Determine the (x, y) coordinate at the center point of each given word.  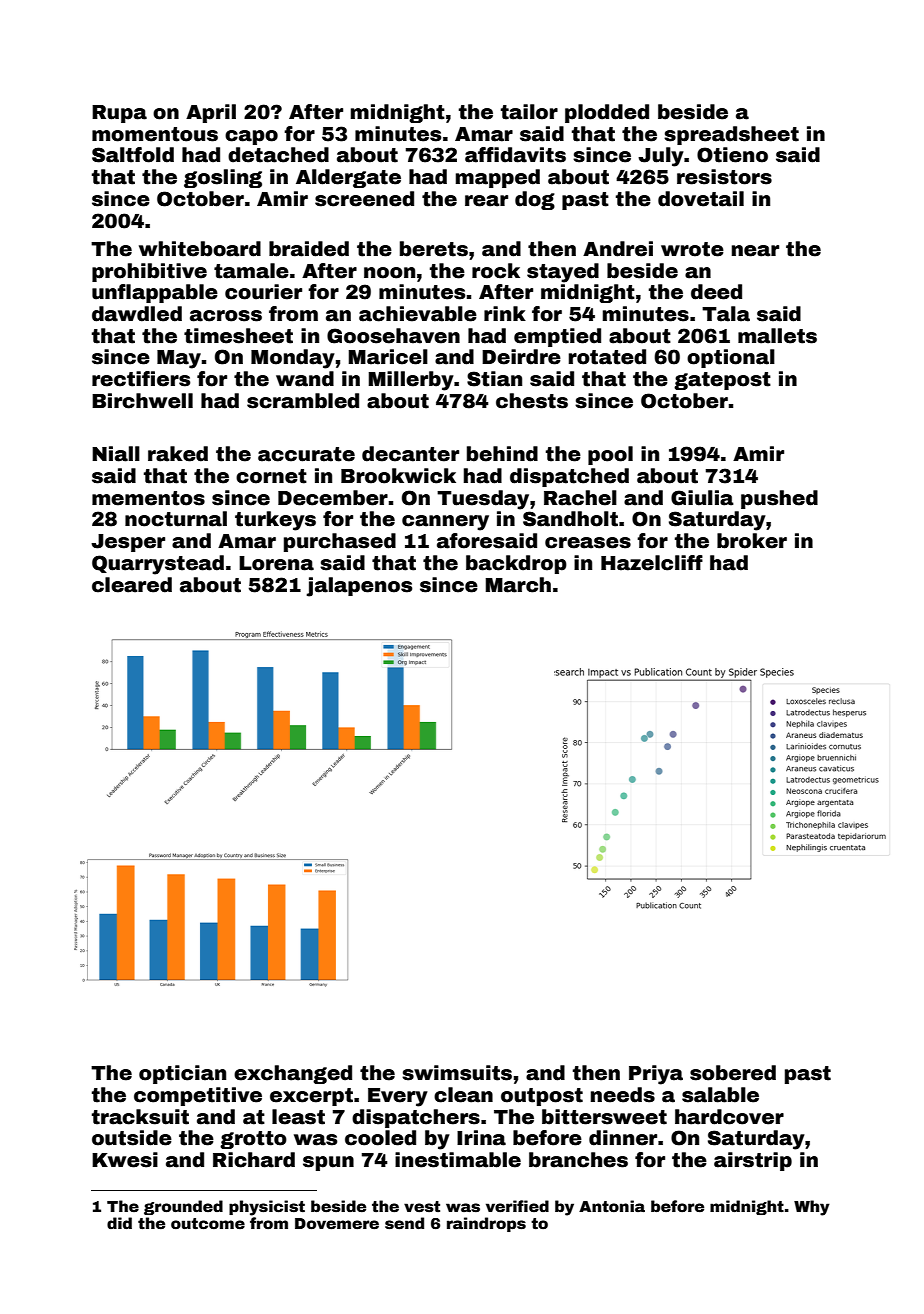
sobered (733, 1073)
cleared (132, 585)
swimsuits (457, 1073)
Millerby (411, 381)
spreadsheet (731, 135)
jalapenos (359, 587)
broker (752, 541)
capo (251, 137)
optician (182, 1074)
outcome (208, 1224)
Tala (726, 314)
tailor (529, 112)
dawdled (137, 314)
